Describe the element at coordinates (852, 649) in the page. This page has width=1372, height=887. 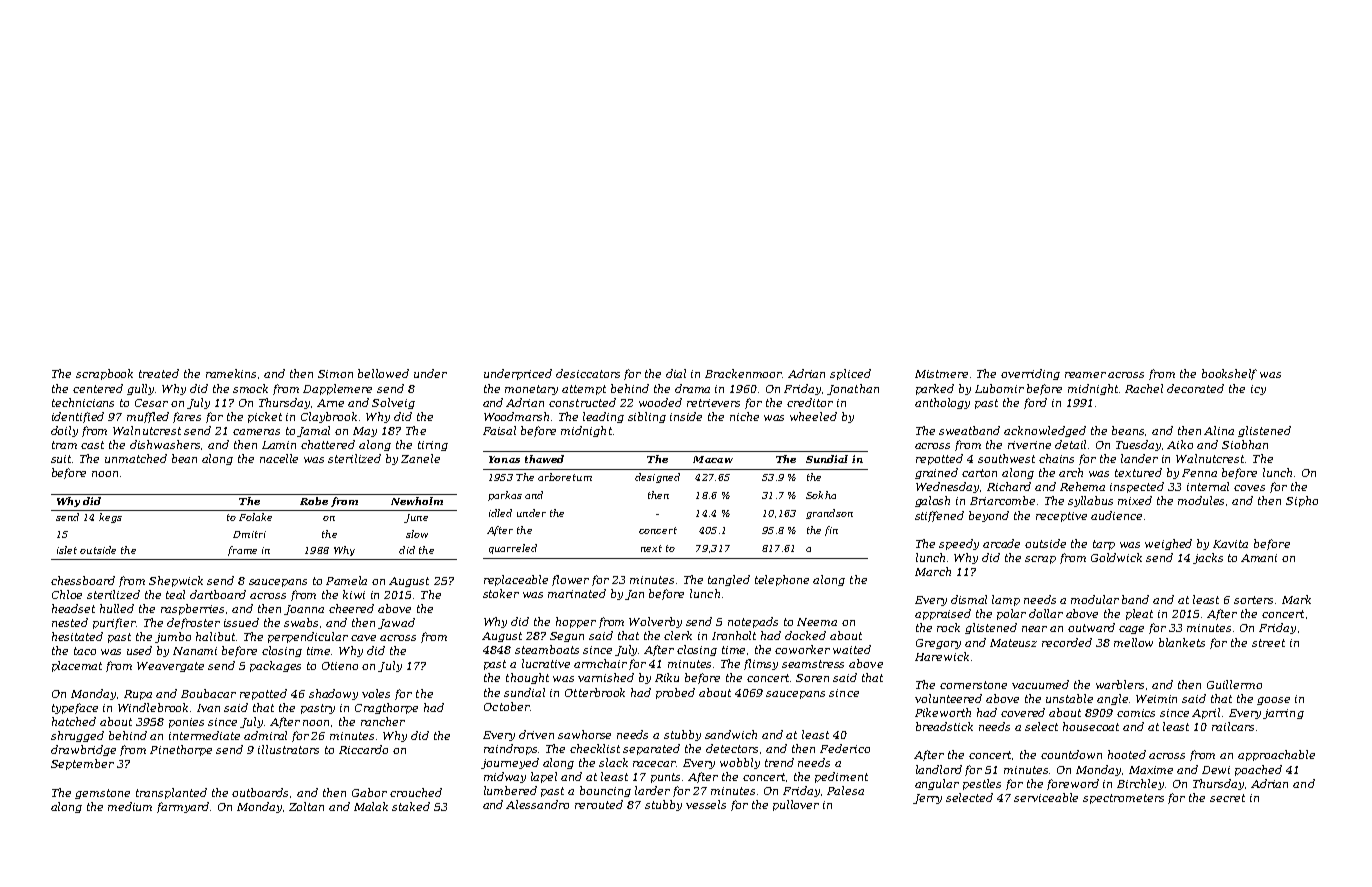
I see `waited` at that location.
